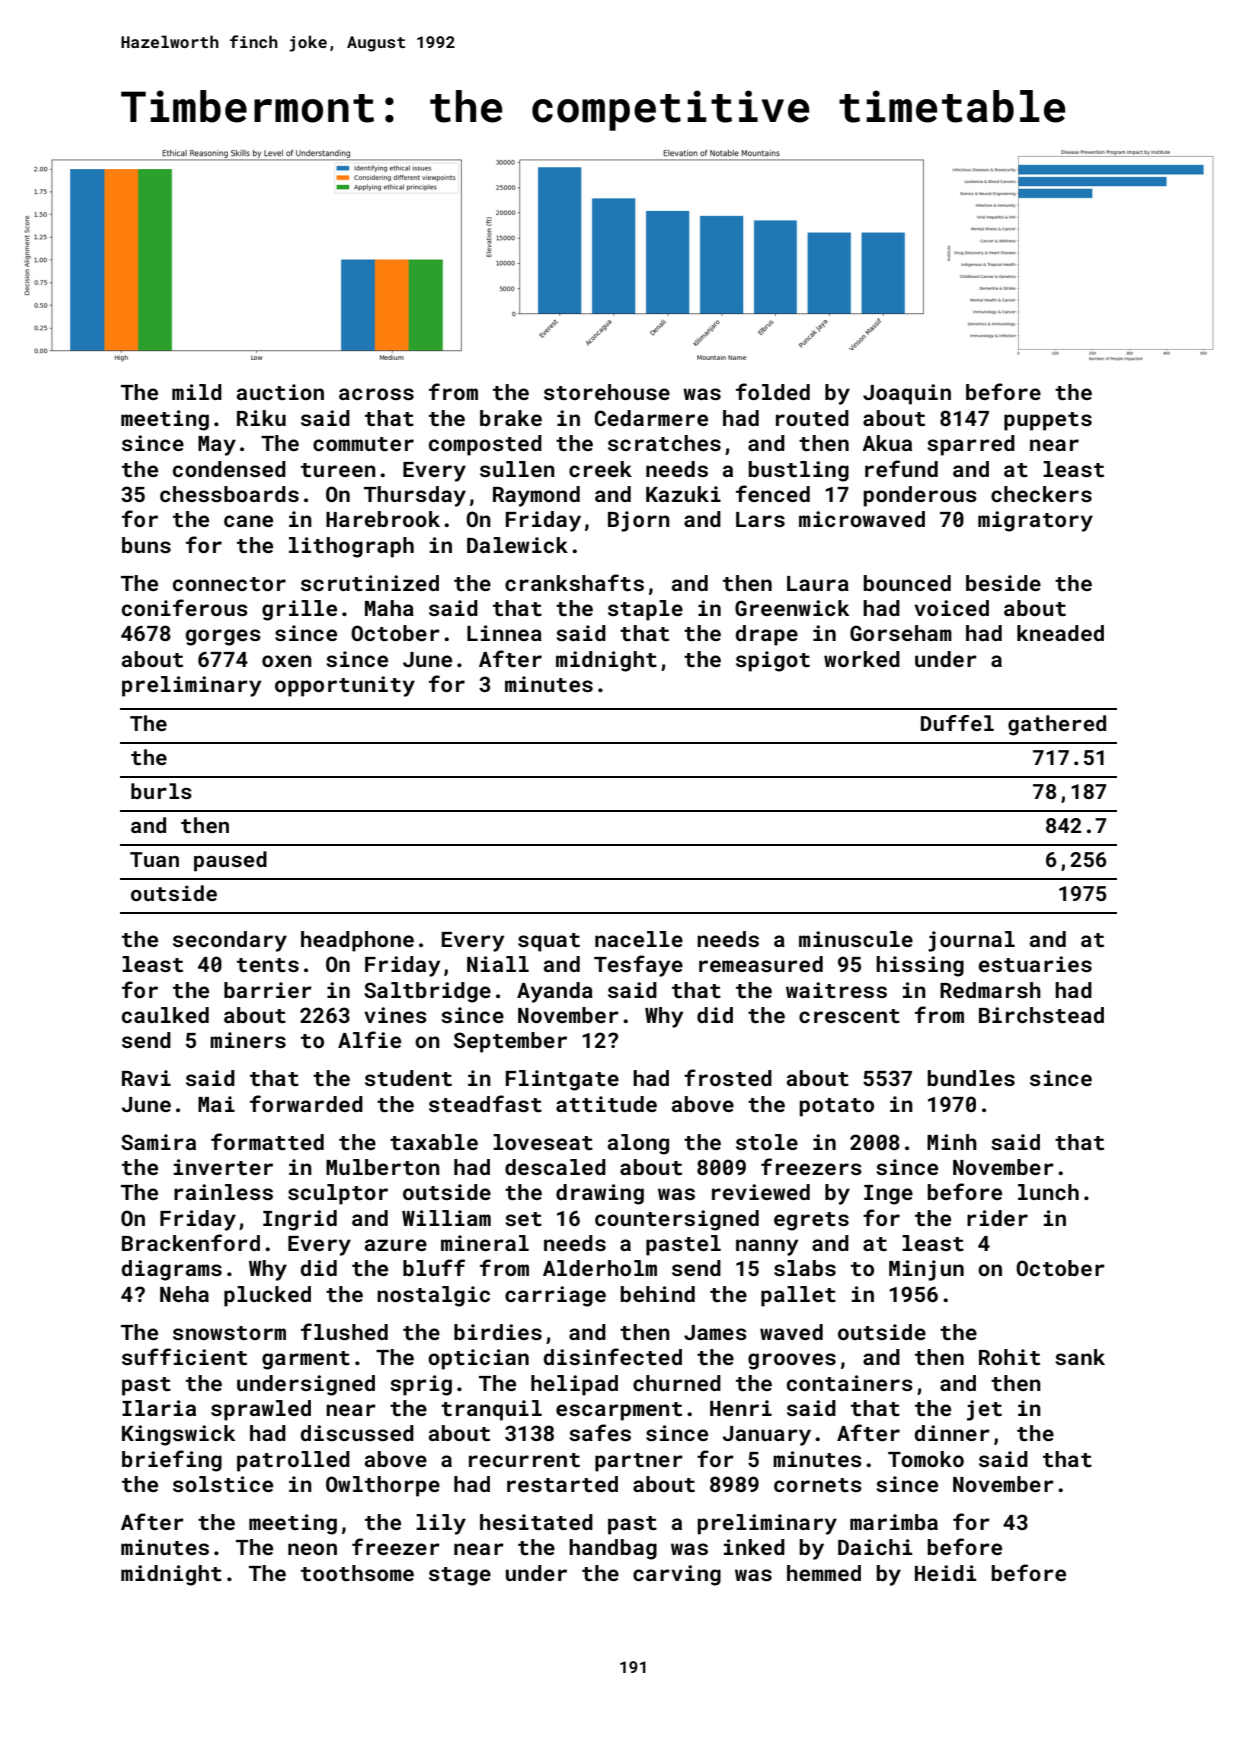 The height and width of the screenshot is (1750, 1238). What do you see at coordinates (230, 861) in the screenshot?
I see `paused` at bounding box center [230, 861].
